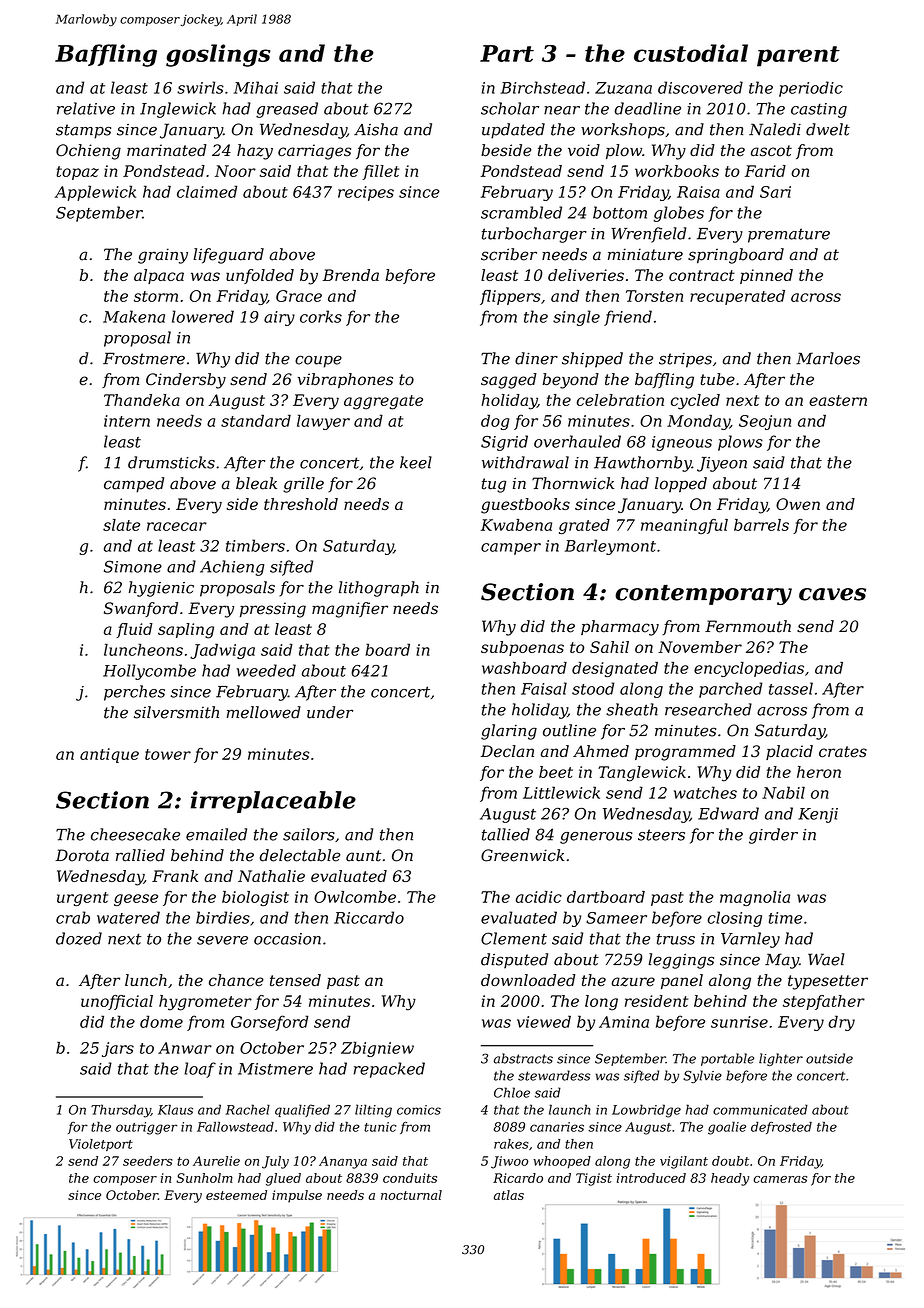 The height and width of the image is (1308, 924). What do you see at coordinates (775, 192) in the image?
I see `Sari` at bounding box center [775, 192].
